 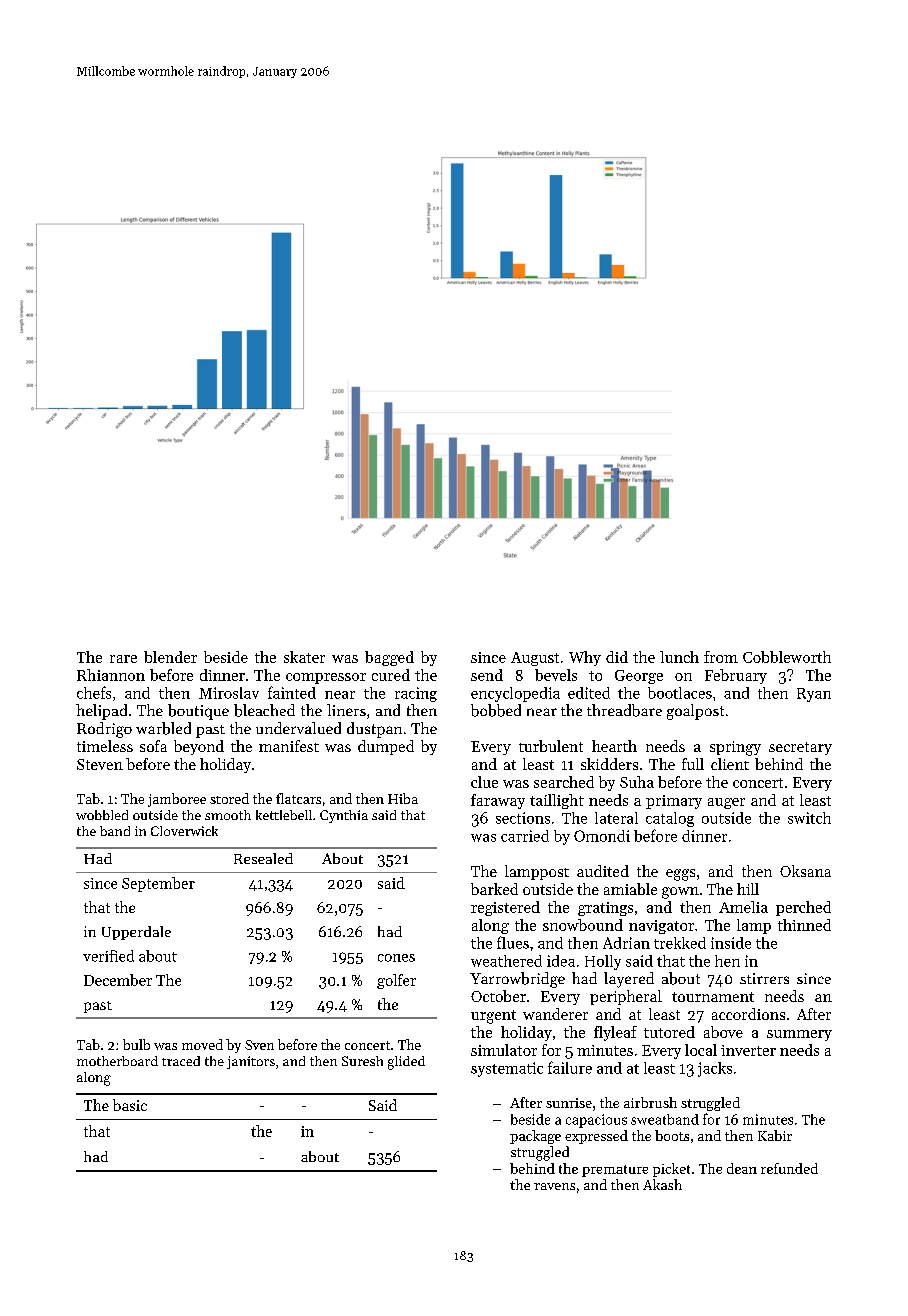 I want to click on basic, so click(x=130, y=1105).
